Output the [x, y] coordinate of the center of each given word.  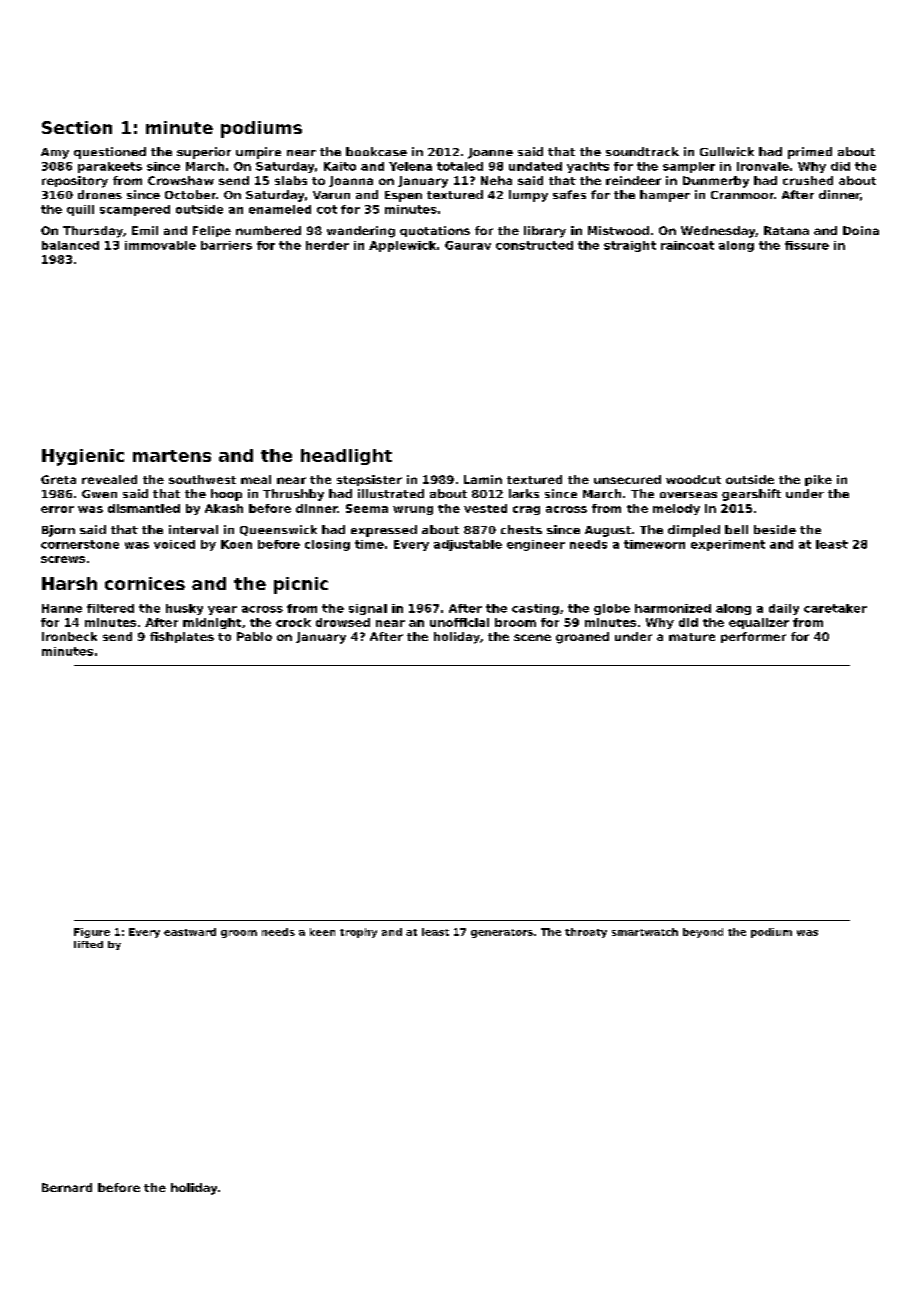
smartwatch [645, 932]
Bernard [67, 1187]
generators [502, 933]
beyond [703, 933]
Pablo [254, 636]
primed [810, 153]
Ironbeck [69, 636]
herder [327, 245]
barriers [226, 245]
